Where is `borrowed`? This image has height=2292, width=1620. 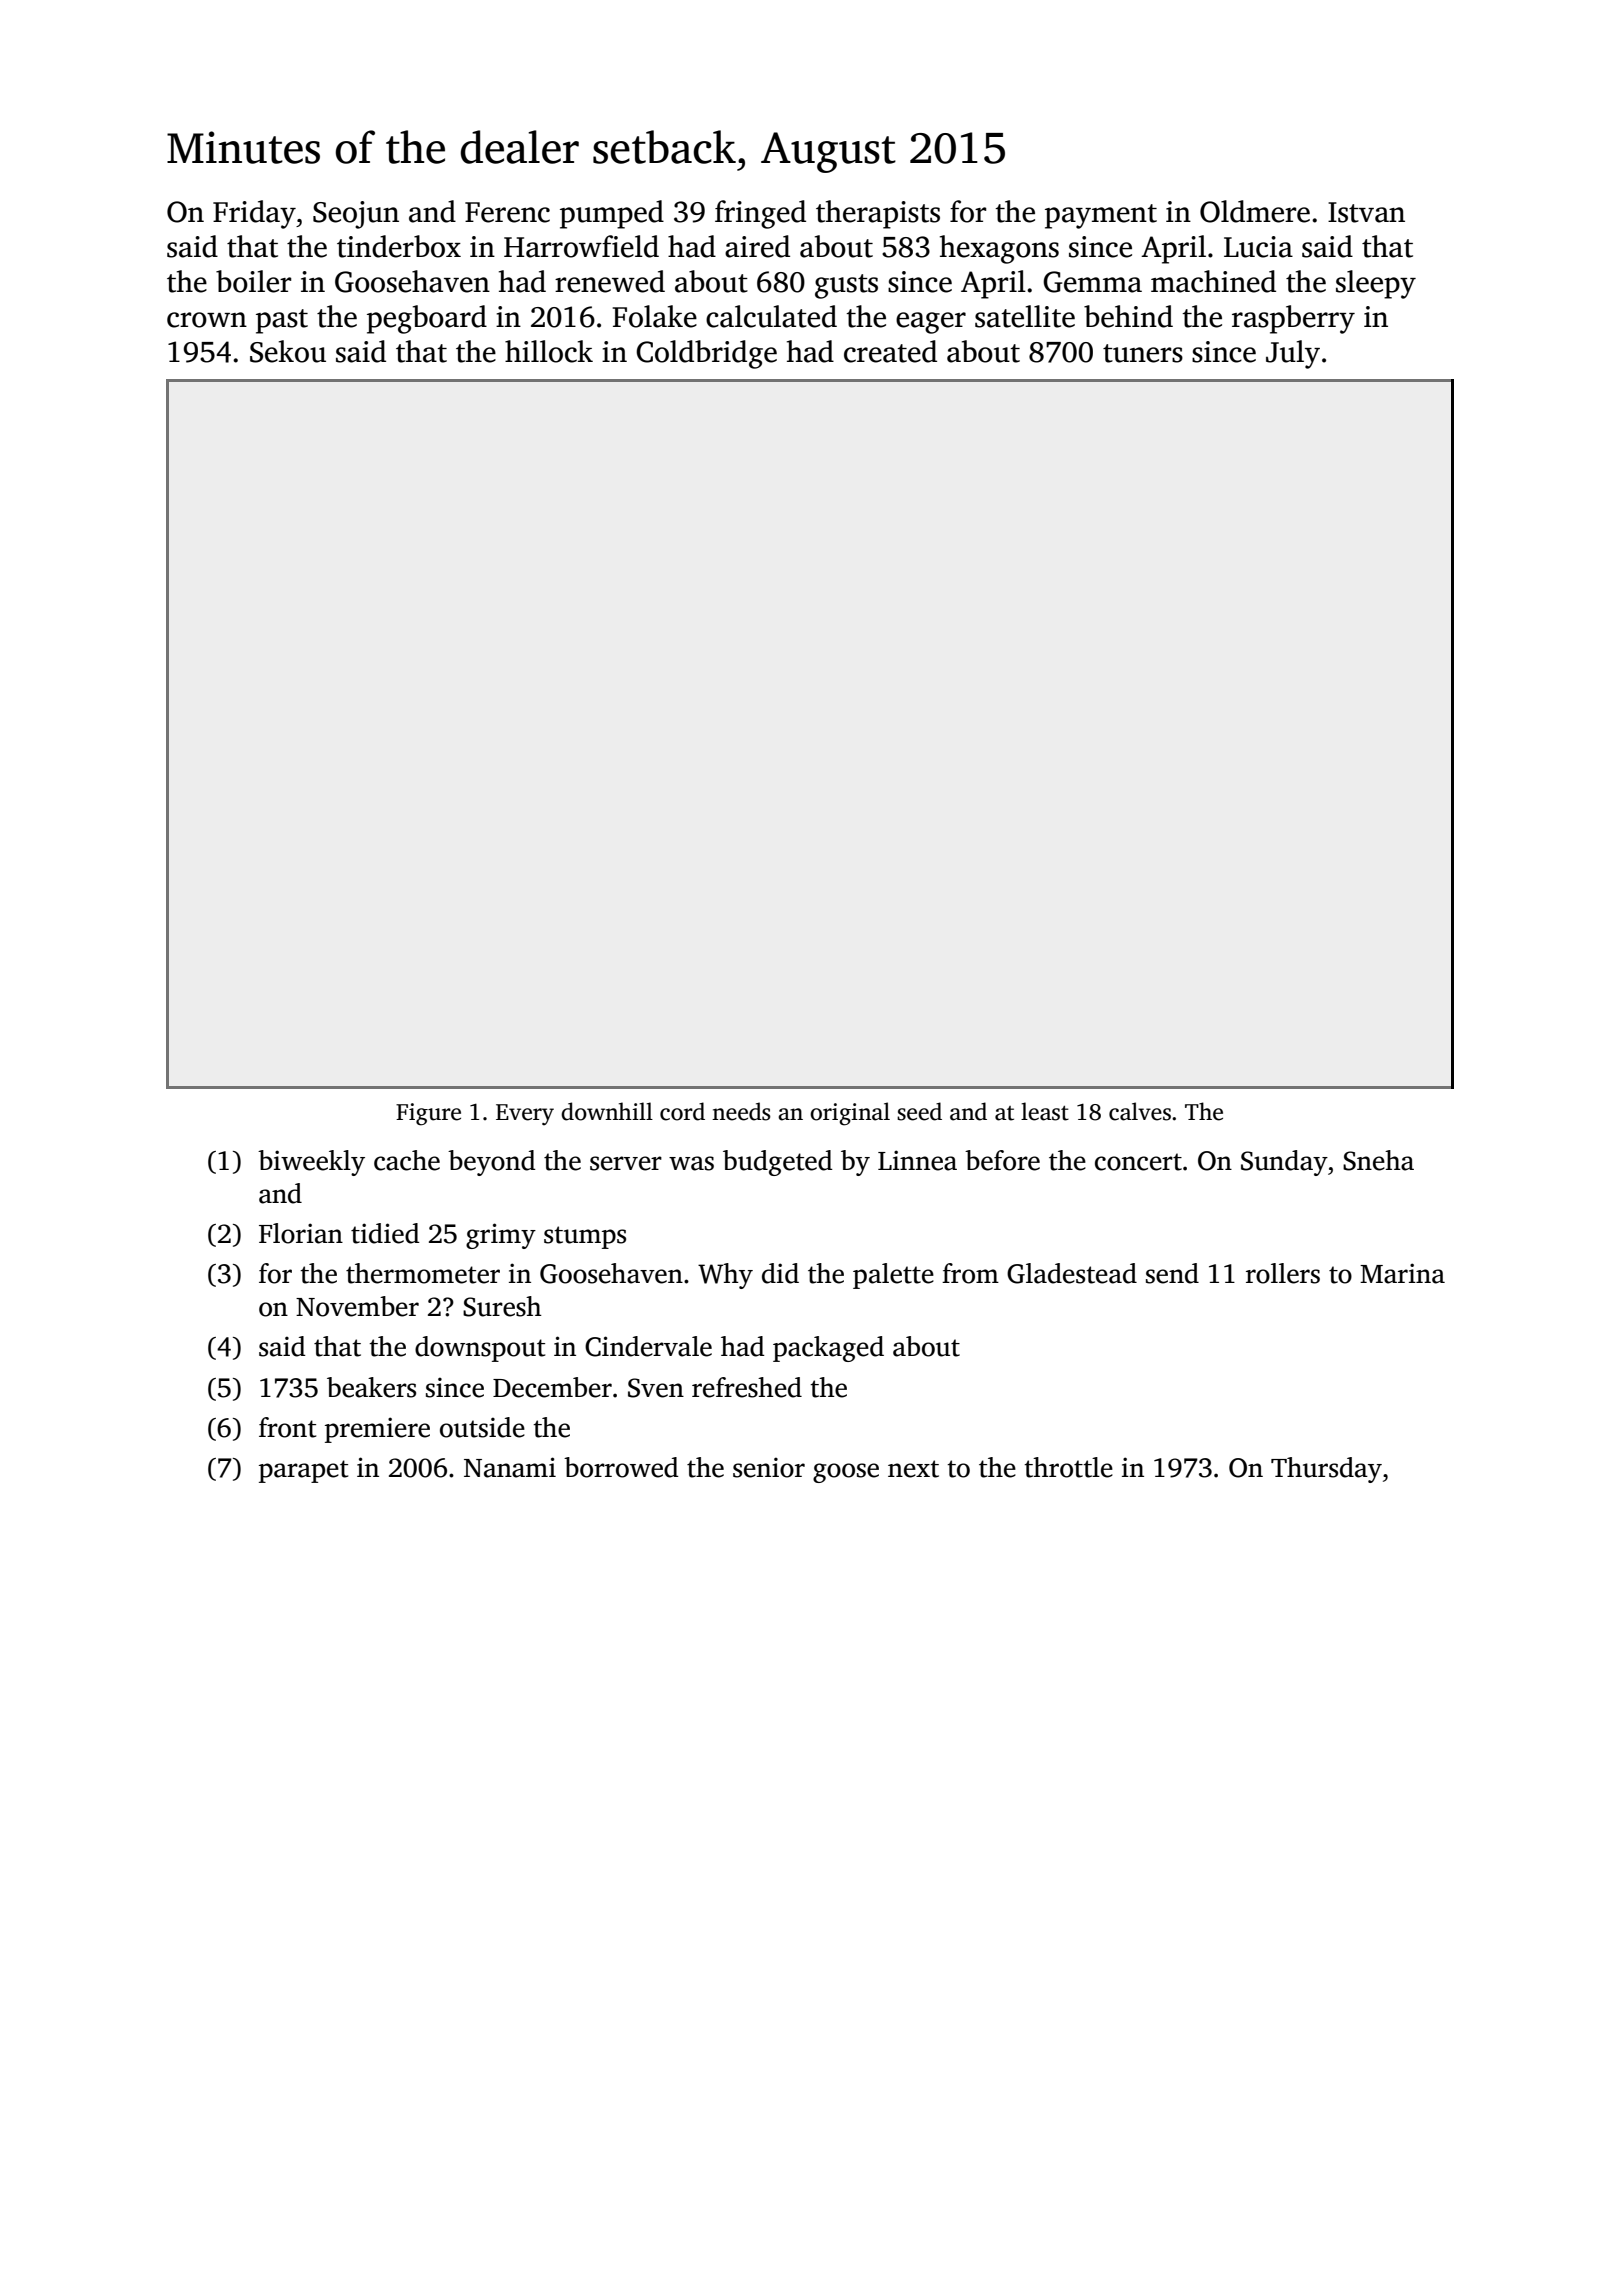 borrowed is located at coordinates (621, 1467).
